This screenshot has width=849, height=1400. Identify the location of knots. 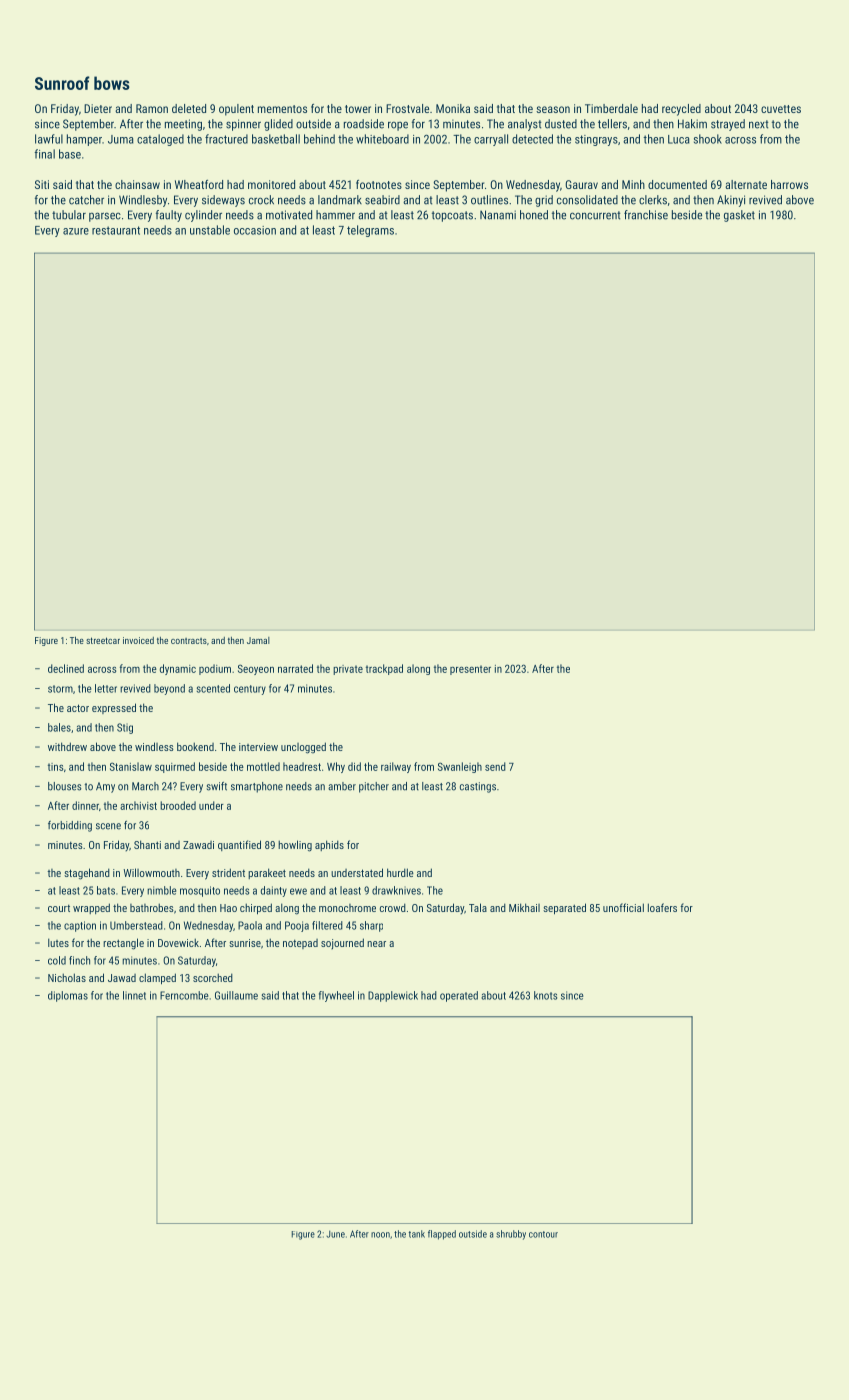
(545, 995).
